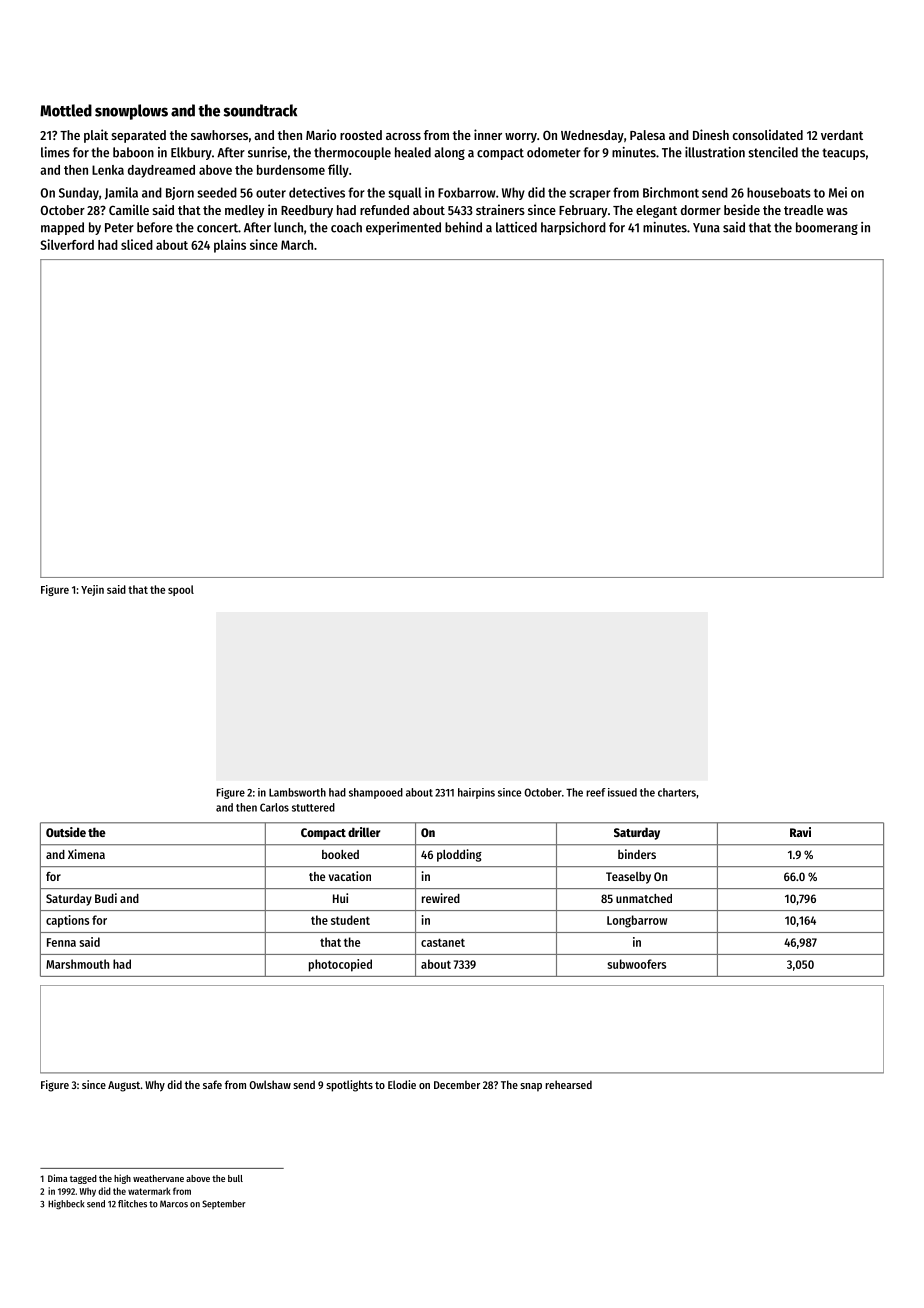 The width and height of the screenshot is (924, 1308). Describe the element at coordinates (181, 590) in the screenshot. I see `spool` at that location.
